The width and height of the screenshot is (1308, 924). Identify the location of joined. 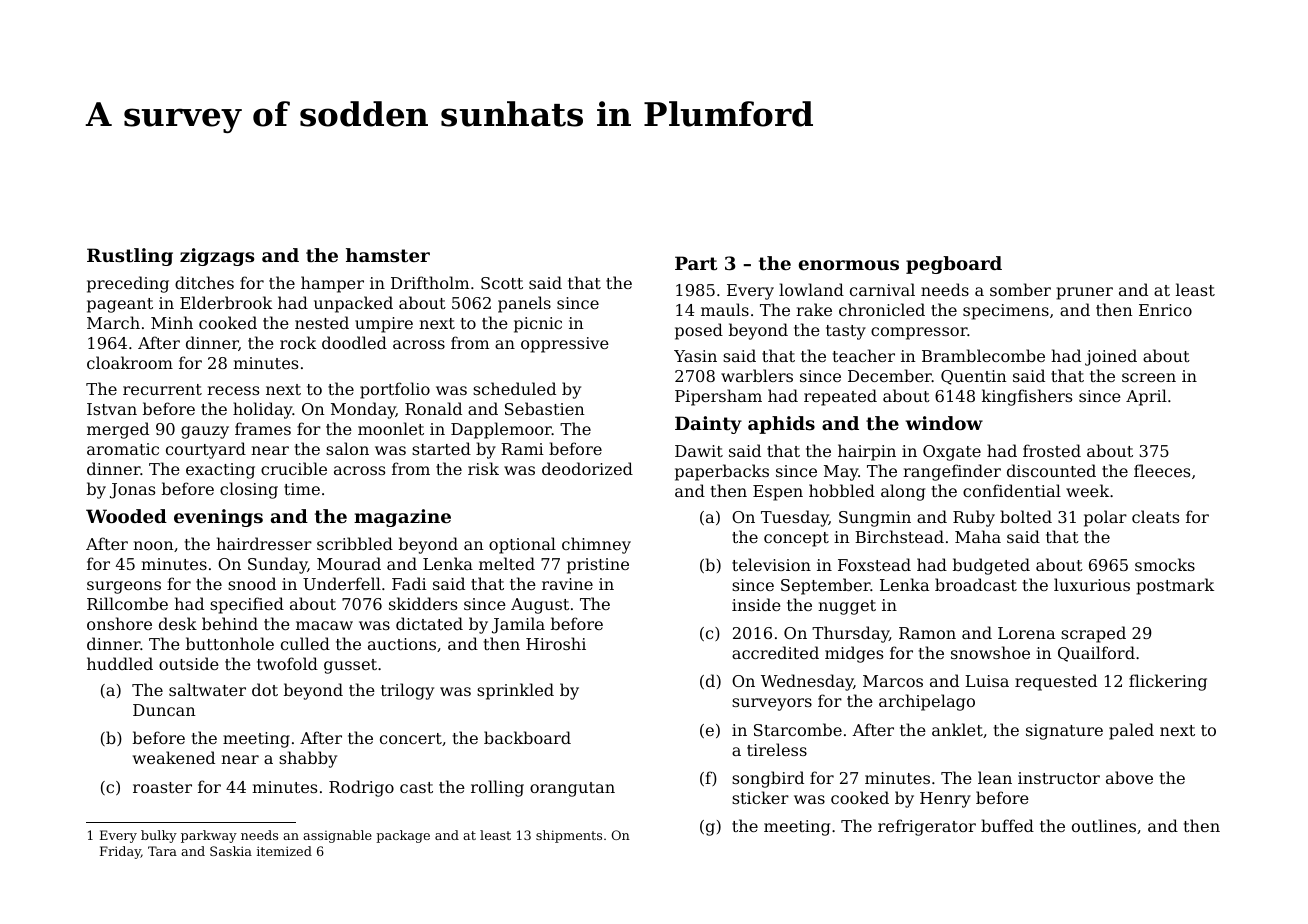
(1111, 357).
